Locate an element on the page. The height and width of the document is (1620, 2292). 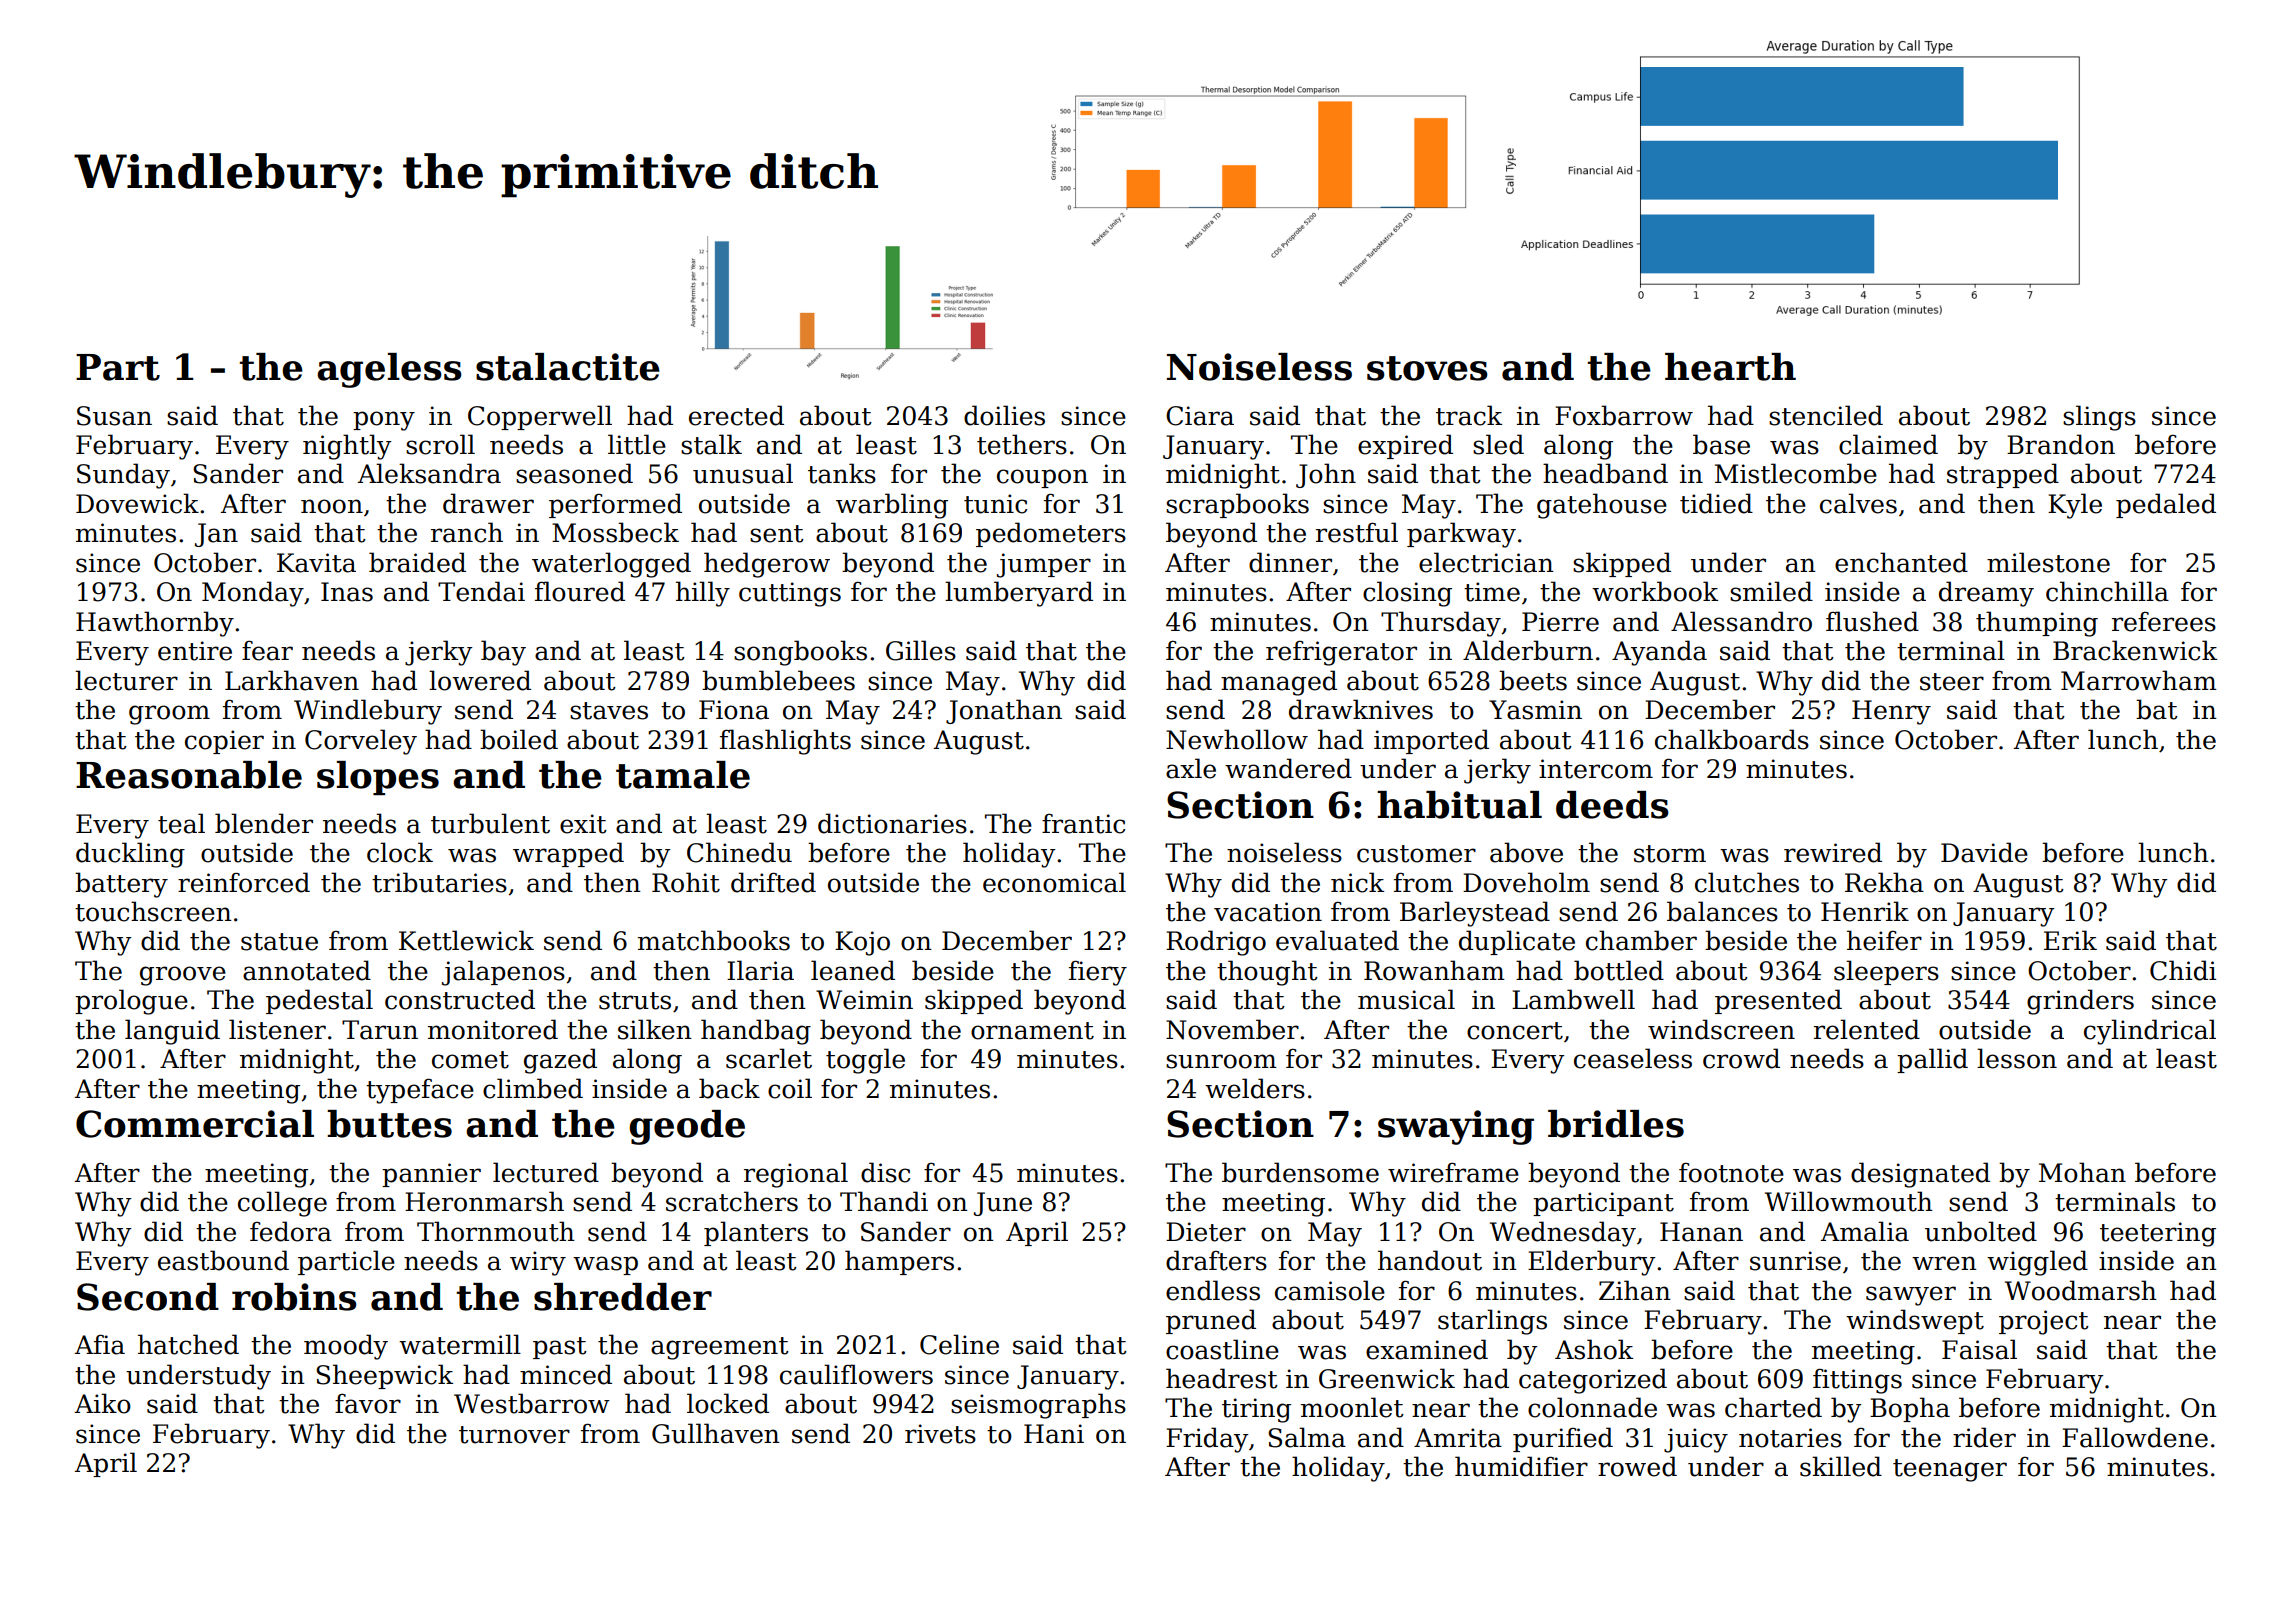
base is located at coordinates (1721, 444).
